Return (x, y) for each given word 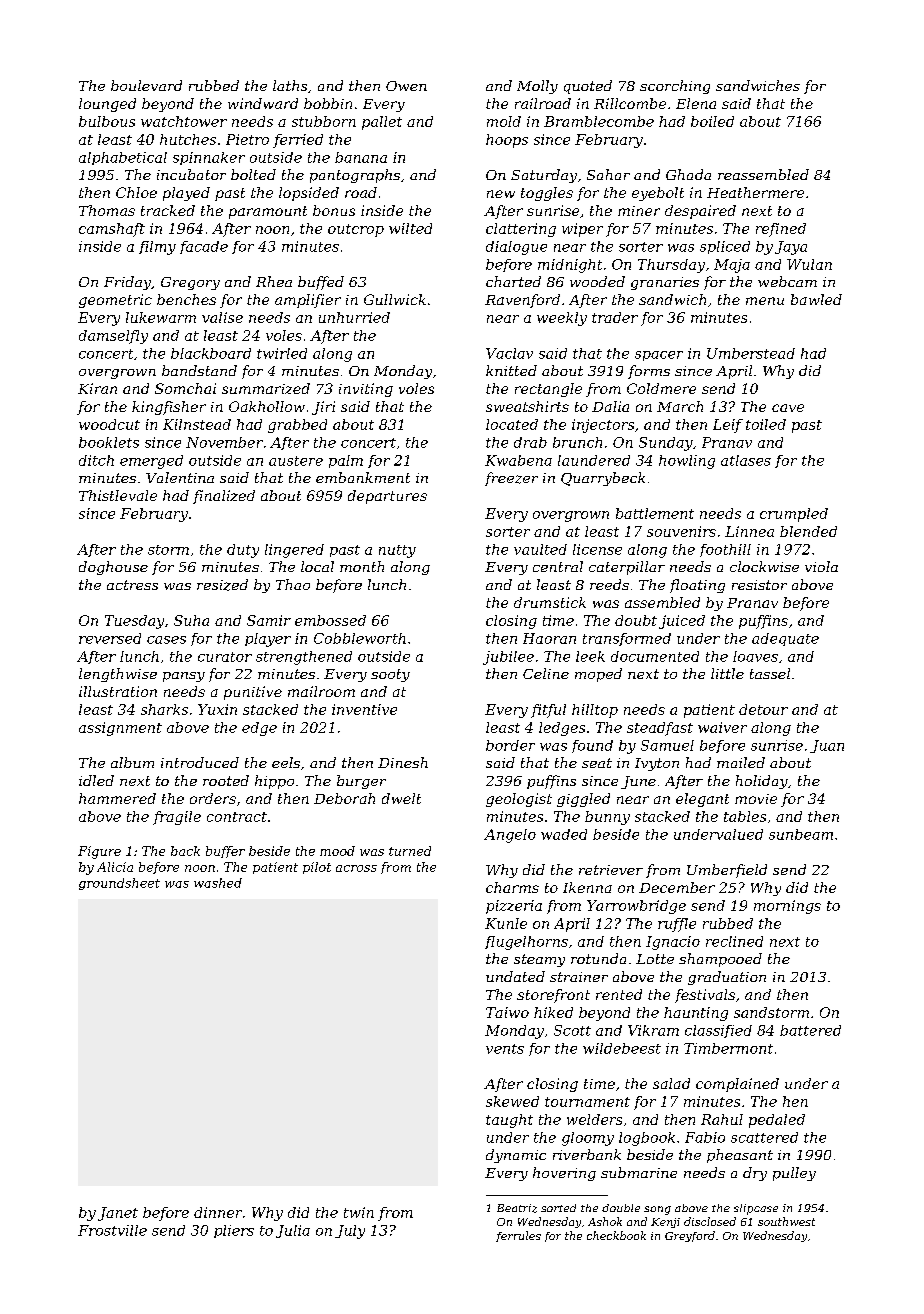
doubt (636, 620)
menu (765, 301)
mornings (787, 907)
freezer (511, 479)
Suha (191, 620)
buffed (321, 283)
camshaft (112, 230)
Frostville (112, 1230)
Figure (99, 852)
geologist (519, 800)
